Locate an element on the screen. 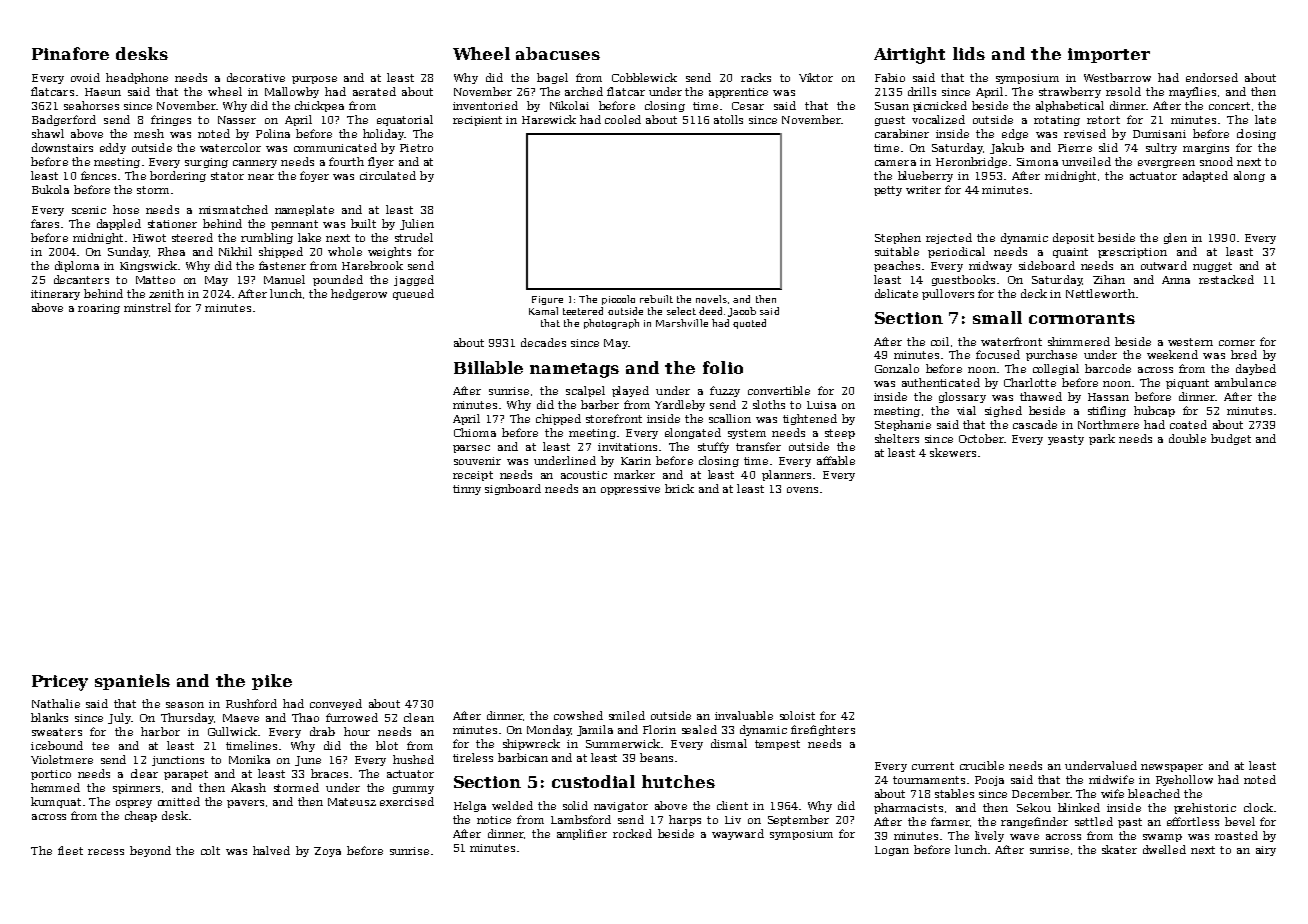  pullovers is located at coordinates (948, 294).
